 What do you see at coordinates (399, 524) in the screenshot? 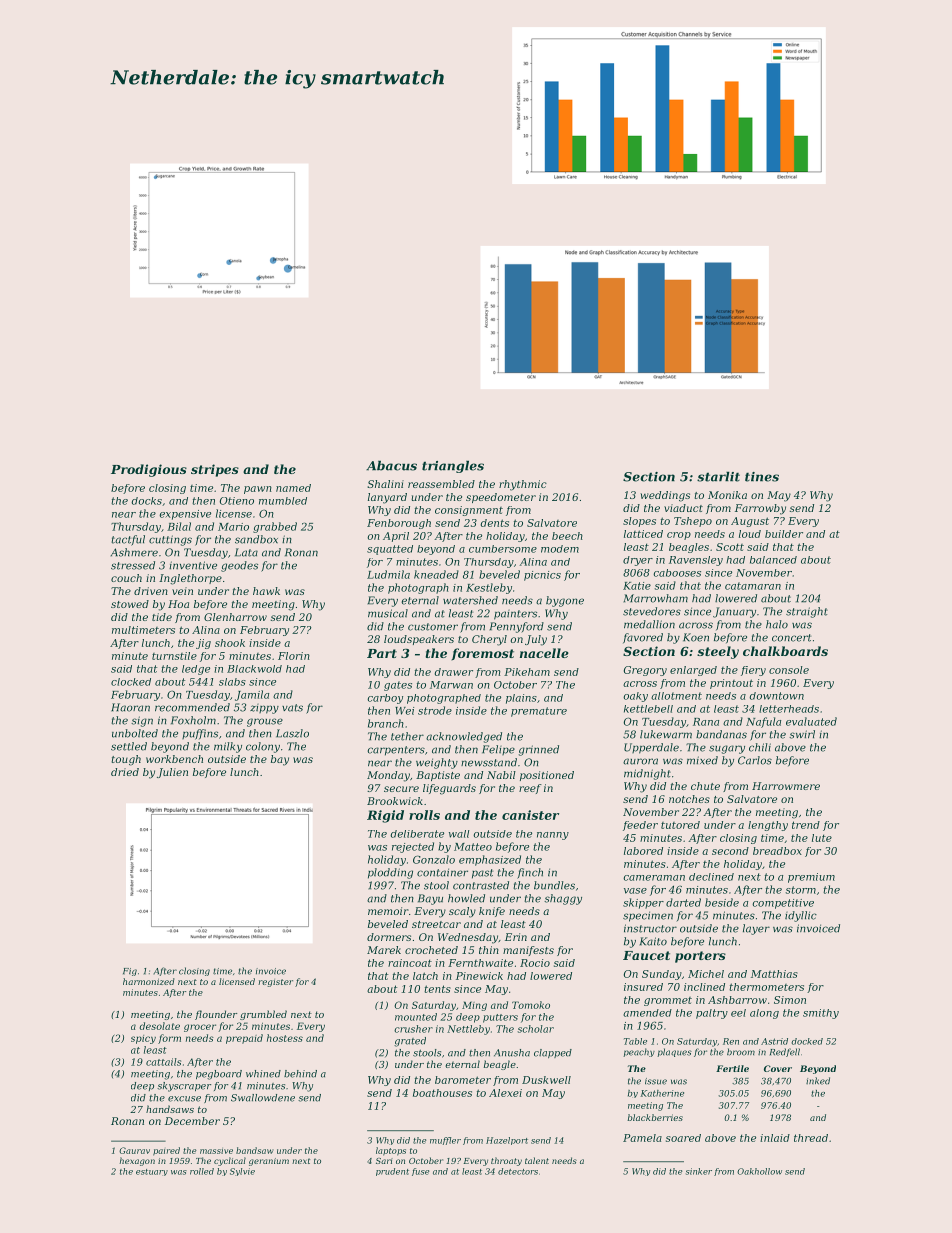
I see `Fenborough` at bounding box center [399, 524].
